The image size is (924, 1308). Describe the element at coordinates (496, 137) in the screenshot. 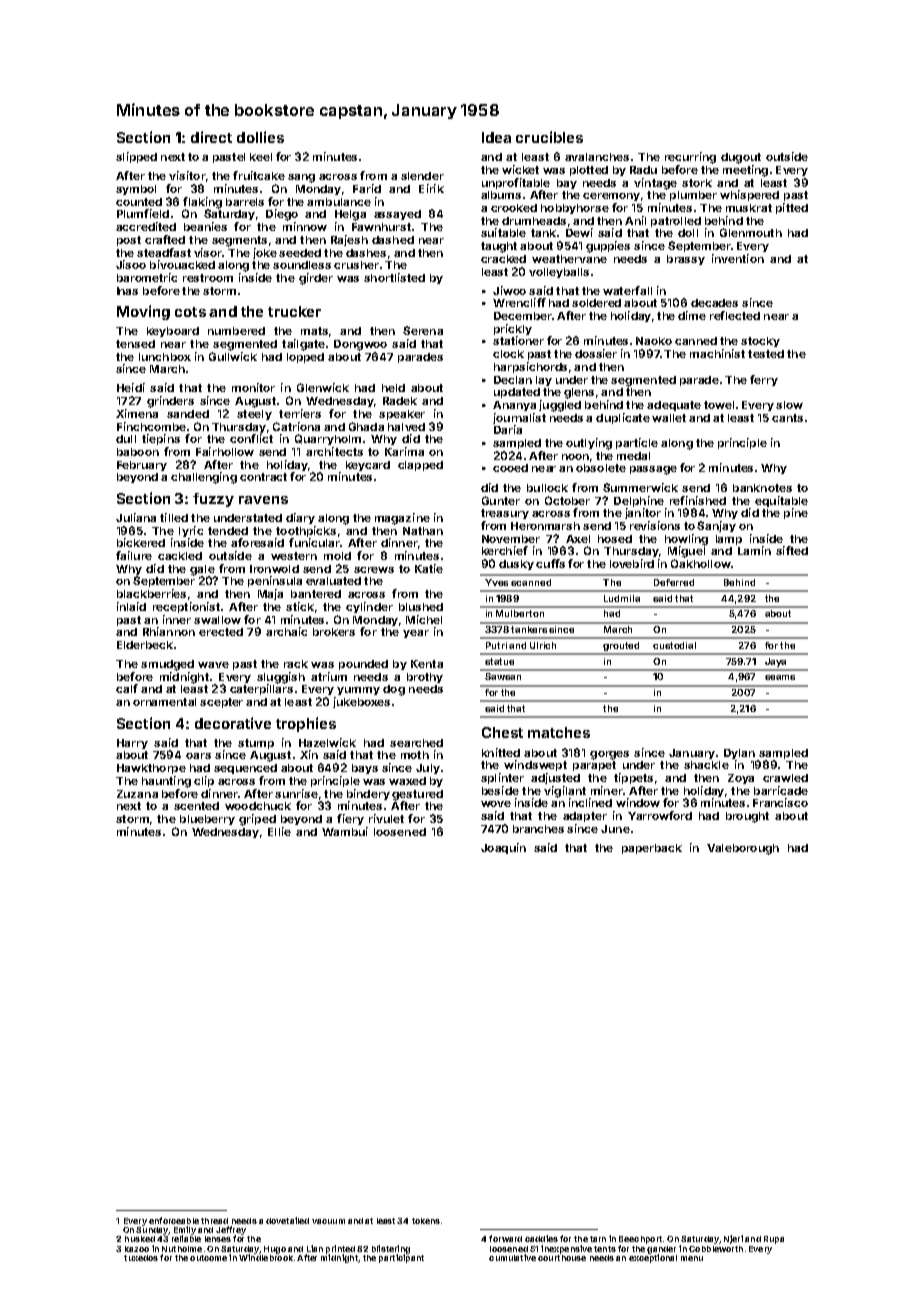

I see `Idea` at that location.
